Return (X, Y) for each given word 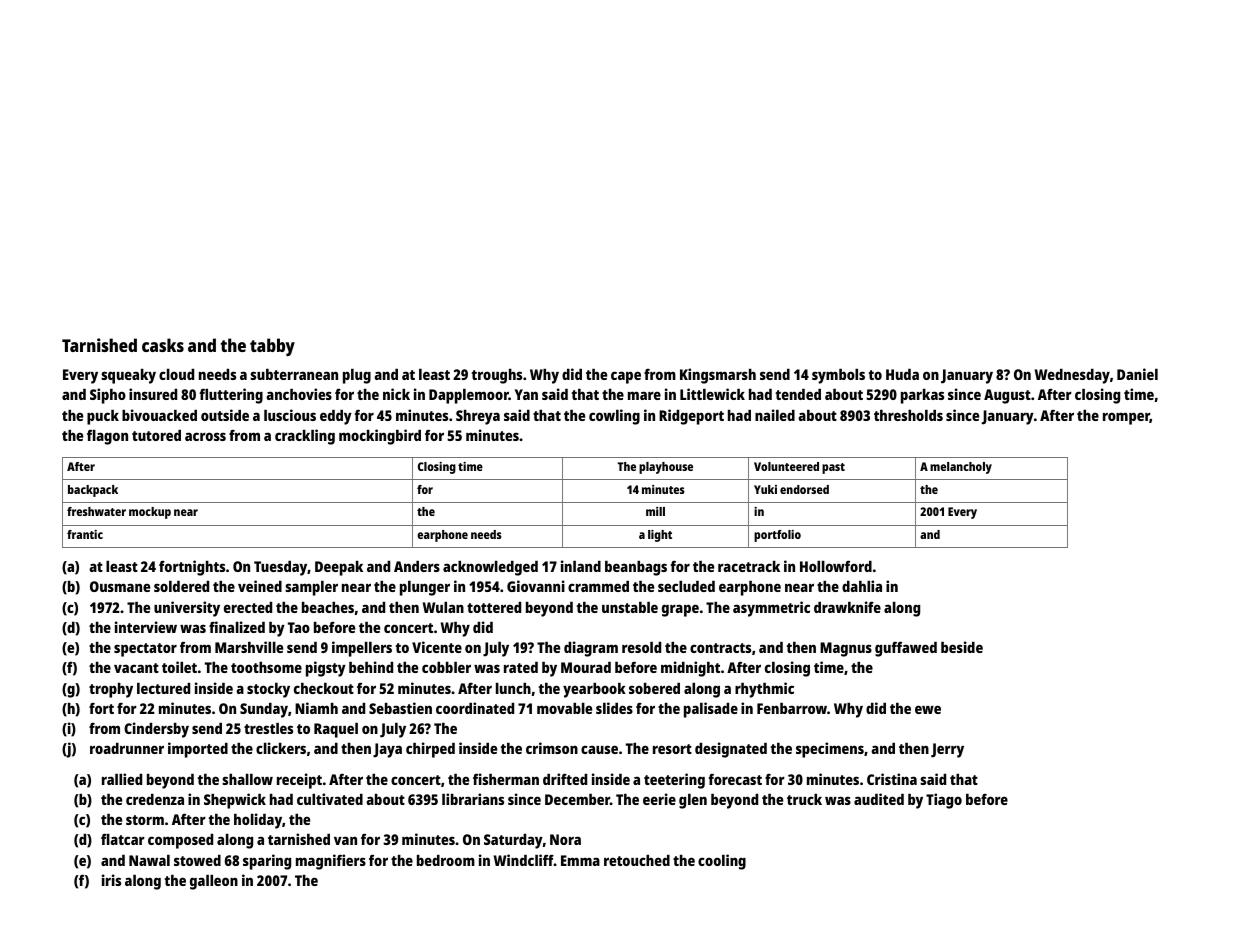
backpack (93, 491)
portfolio (777, 536)
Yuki (765, 489)
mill (655, 511)
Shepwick (235, 801)
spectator (145, 650)
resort (672, 749)
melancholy (961, 468)
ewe (928, 709)
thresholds (908, 415)
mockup (150, 513)
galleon (214, 882)
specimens (830, 750)
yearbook (594, 690)
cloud (176, 374)
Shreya (478, 417)
